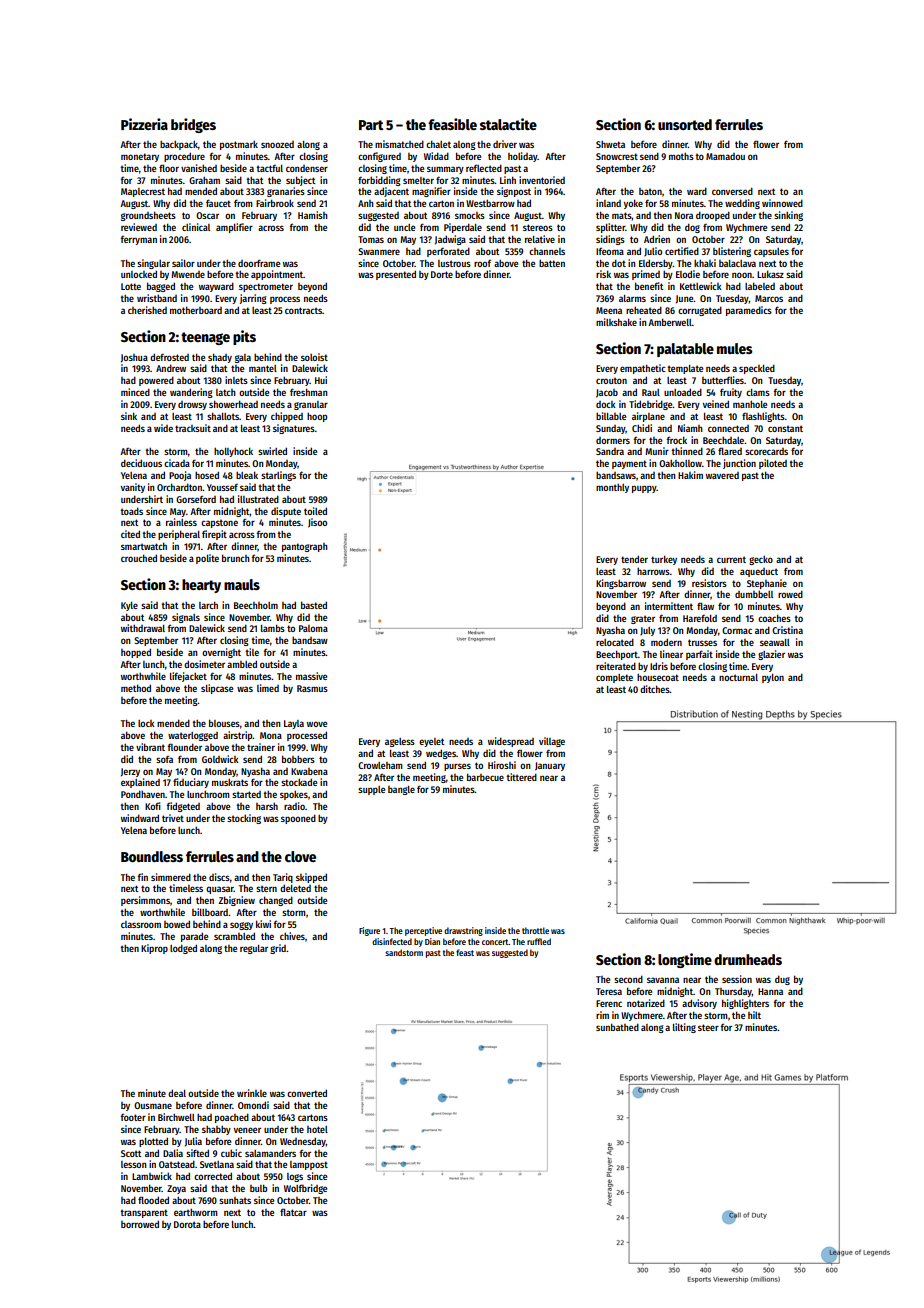 The image size is (924, 1308). I want to click on vibrant, so click(150, 747).
